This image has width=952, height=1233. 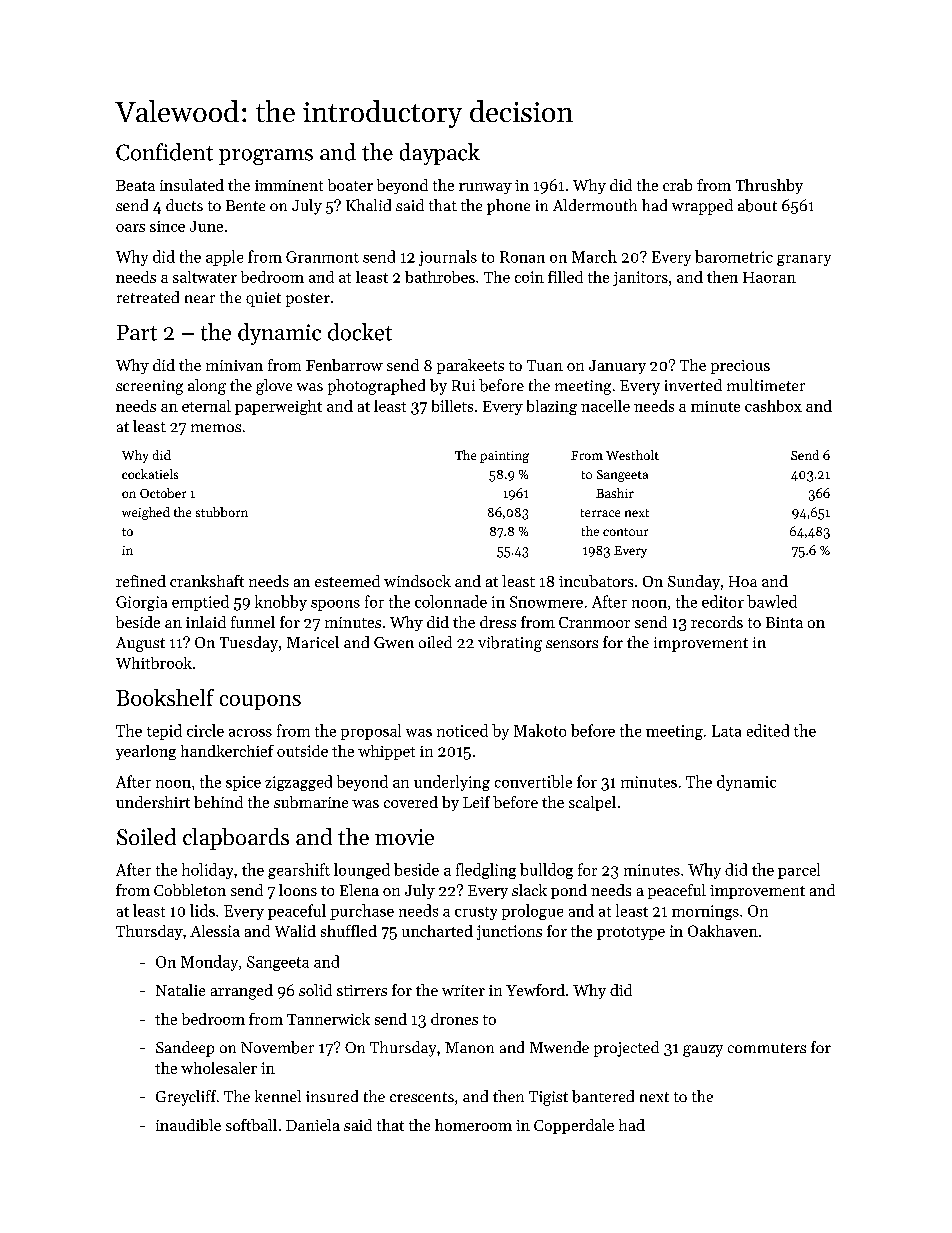 I want to click on softball, so click(x=251, y=1125).
